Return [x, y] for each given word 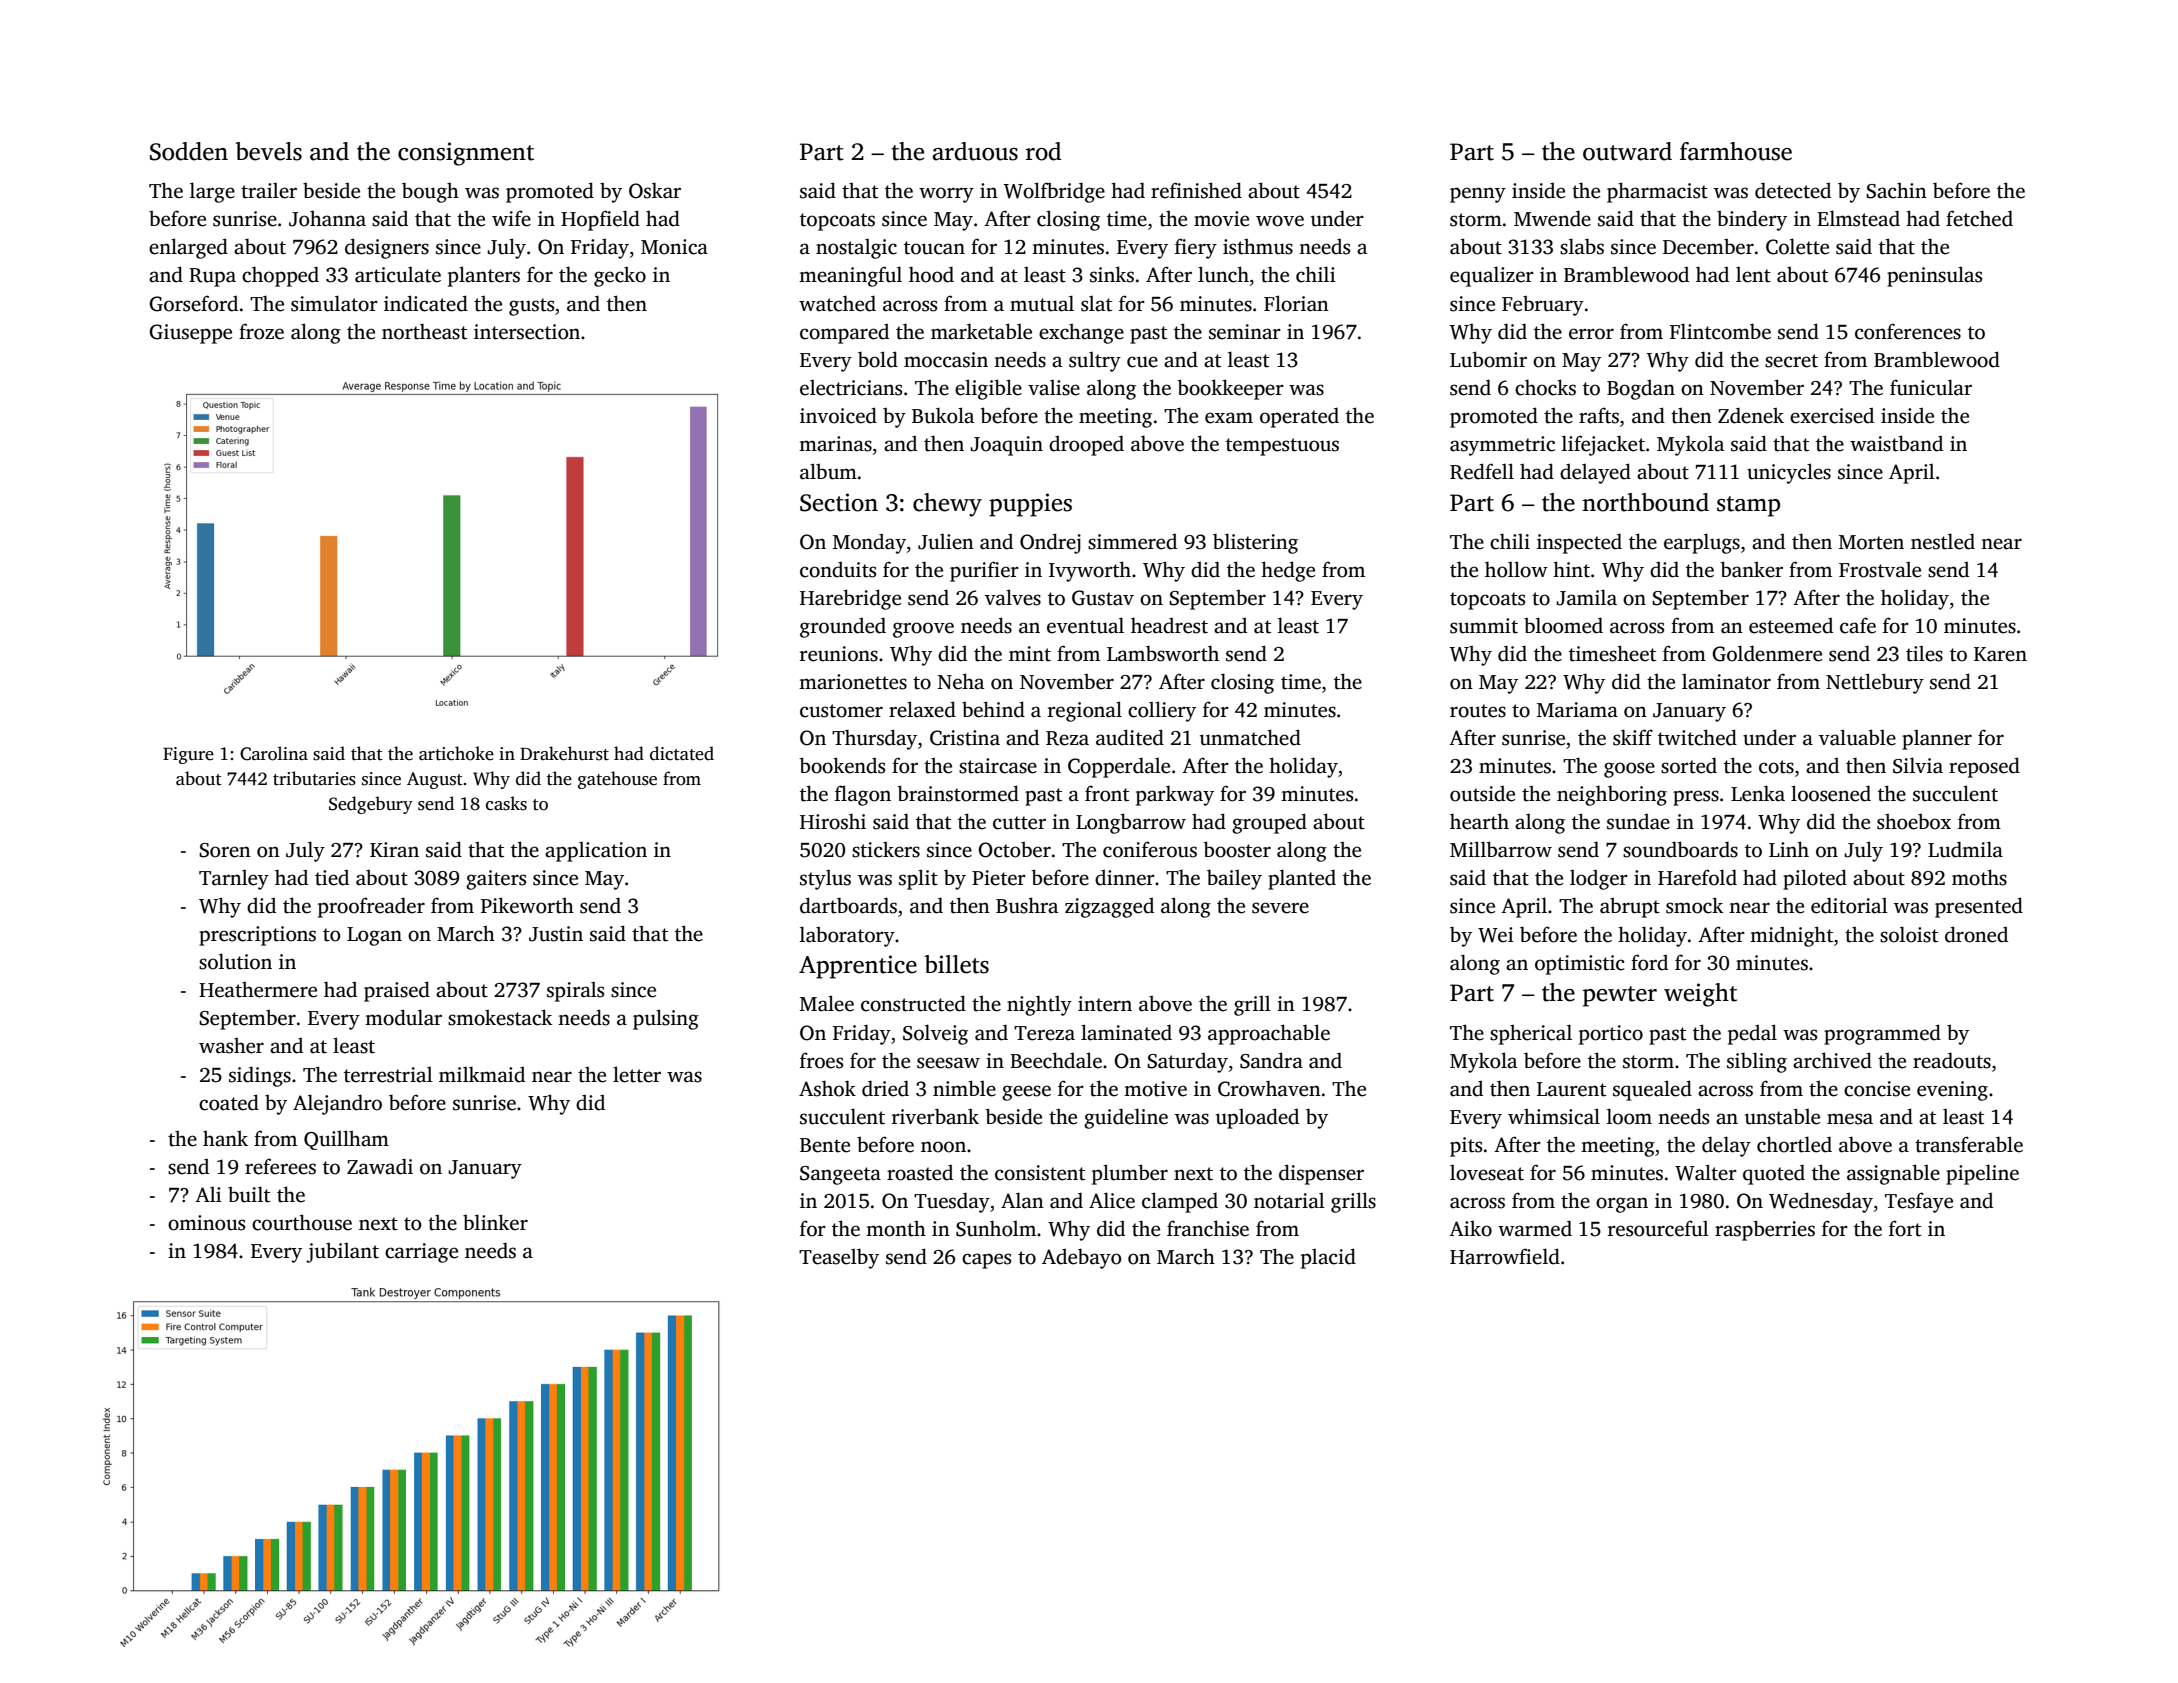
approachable [1269, 1034]
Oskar [655, 190]
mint [1030, 654]
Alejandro [337, 1104]
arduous [975, 151]
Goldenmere [1767, 653]
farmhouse [1736, 151]
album [828, 471]
